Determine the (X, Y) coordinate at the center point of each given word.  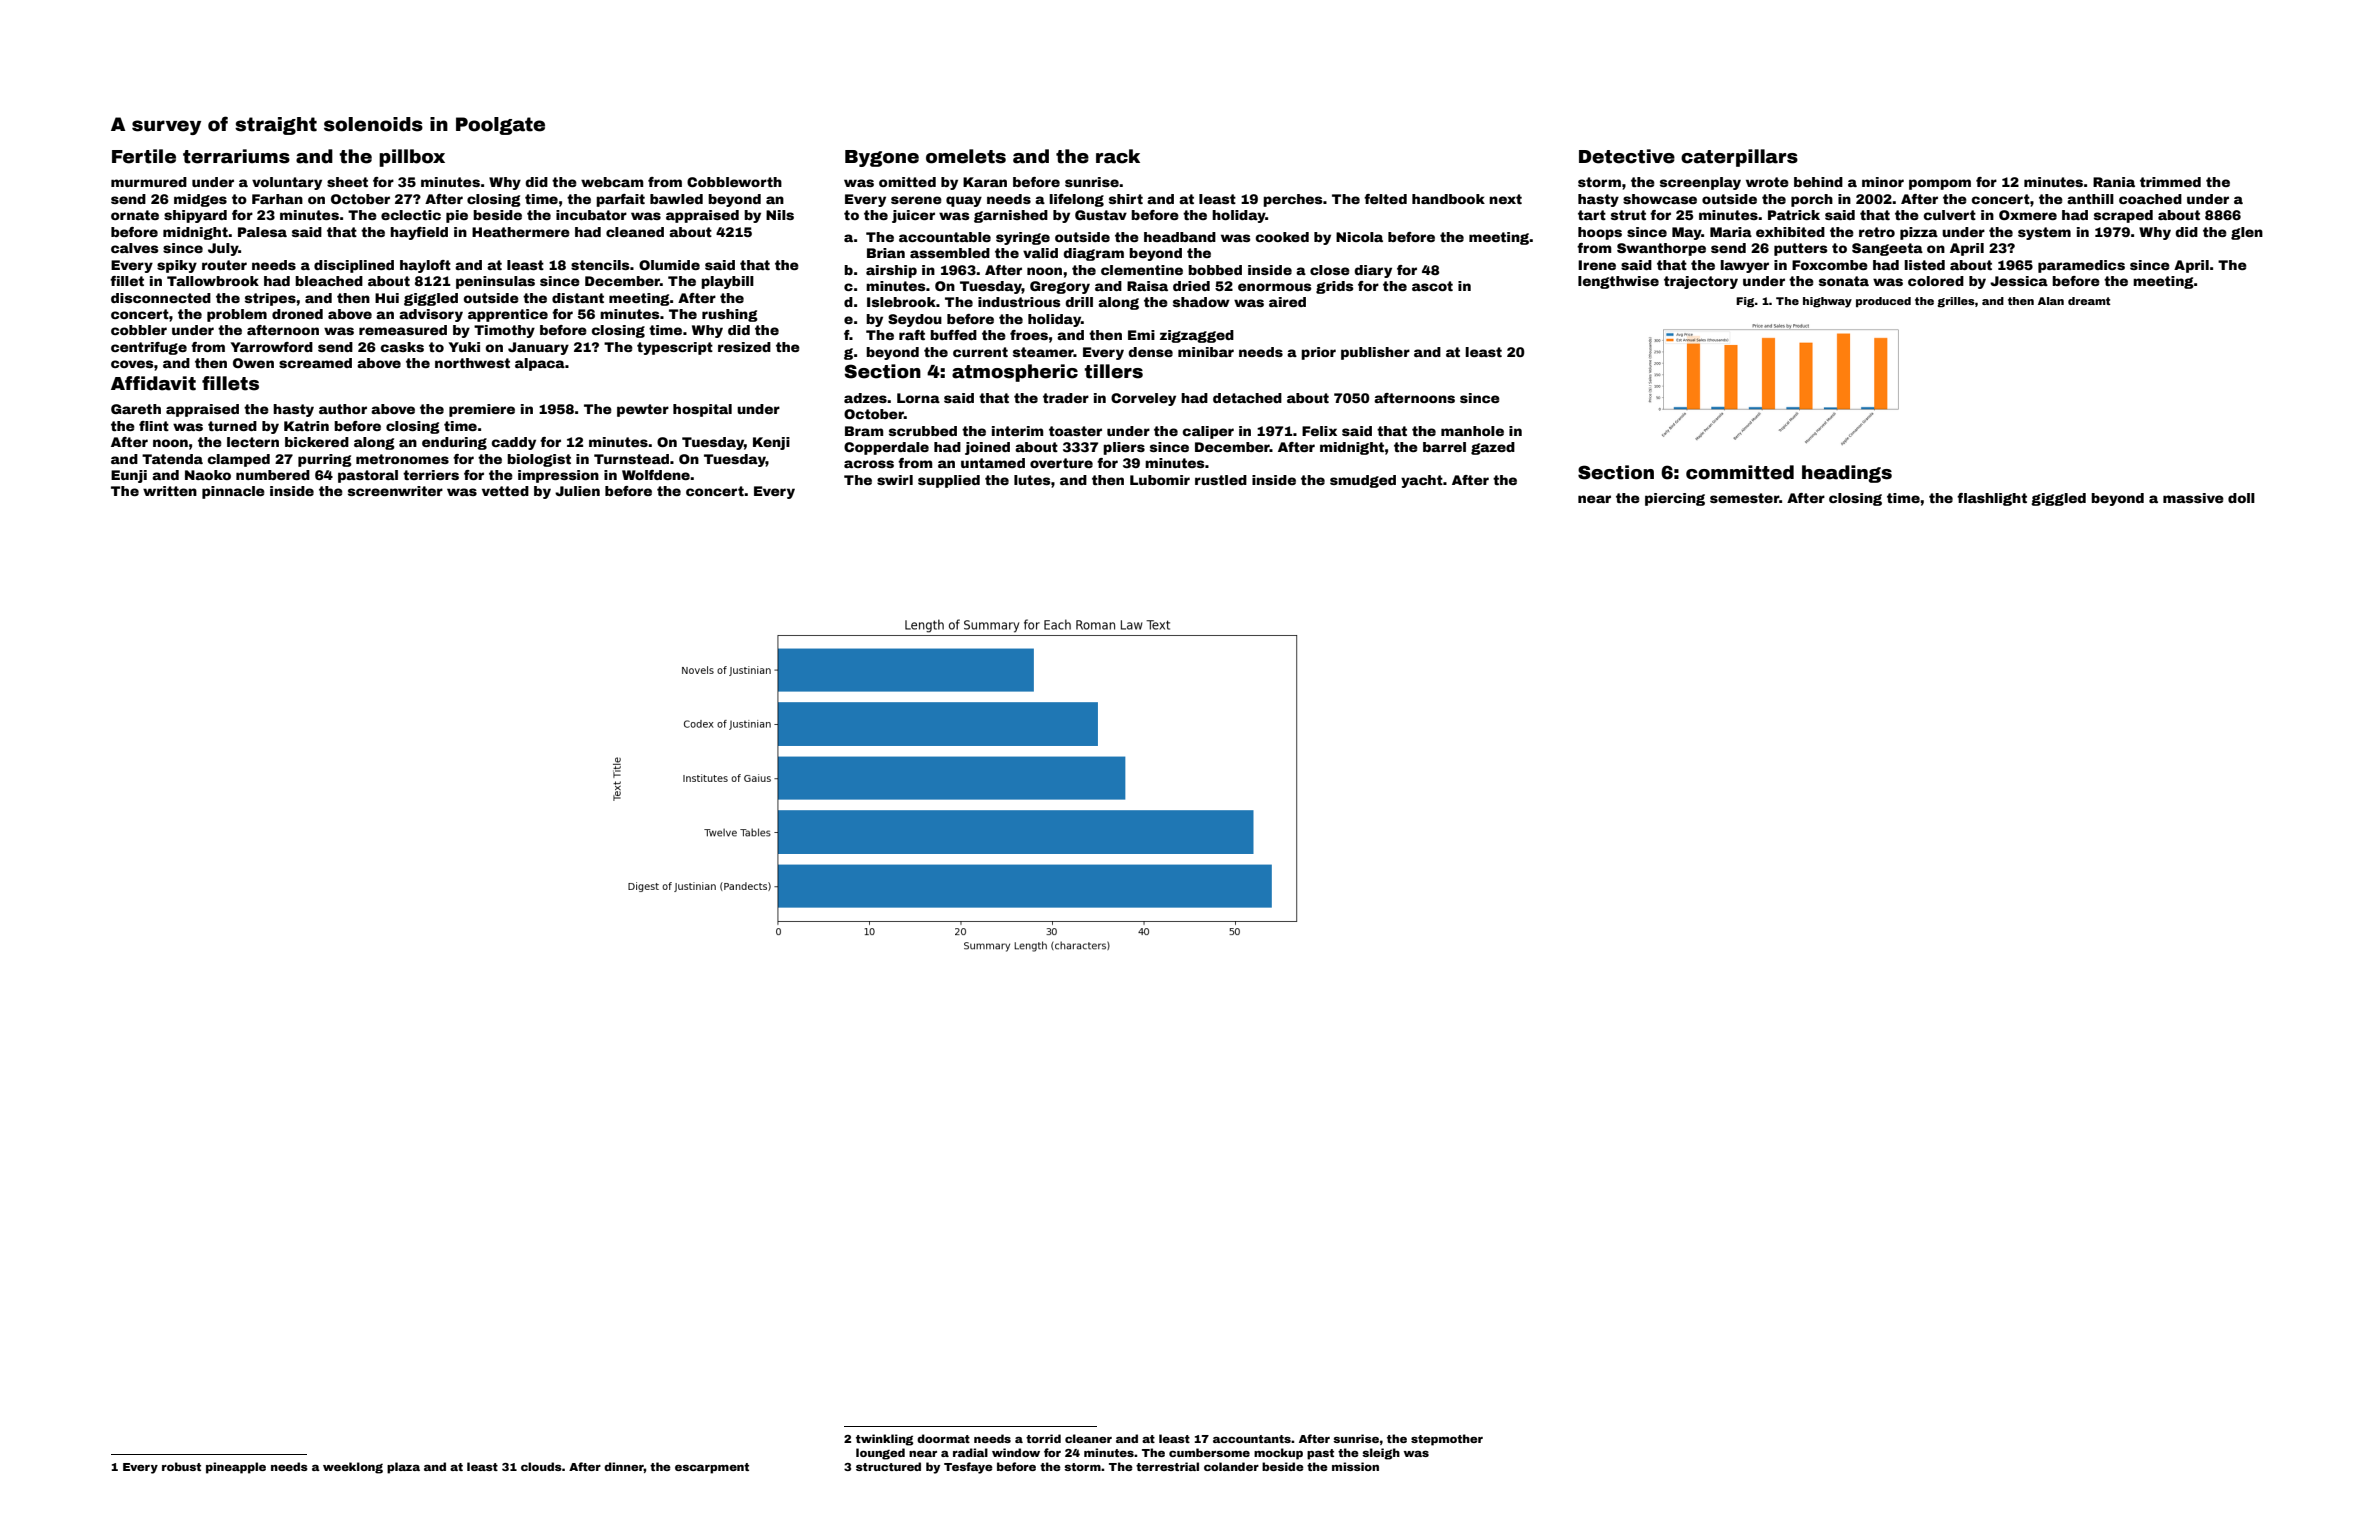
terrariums (236, 156)
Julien (577, 491)
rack (1118, 156)
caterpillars (1739, 158)
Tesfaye (968, 1468)
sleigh (1381, 1454)
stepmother (1447, 1440)
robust (181, 1466)
